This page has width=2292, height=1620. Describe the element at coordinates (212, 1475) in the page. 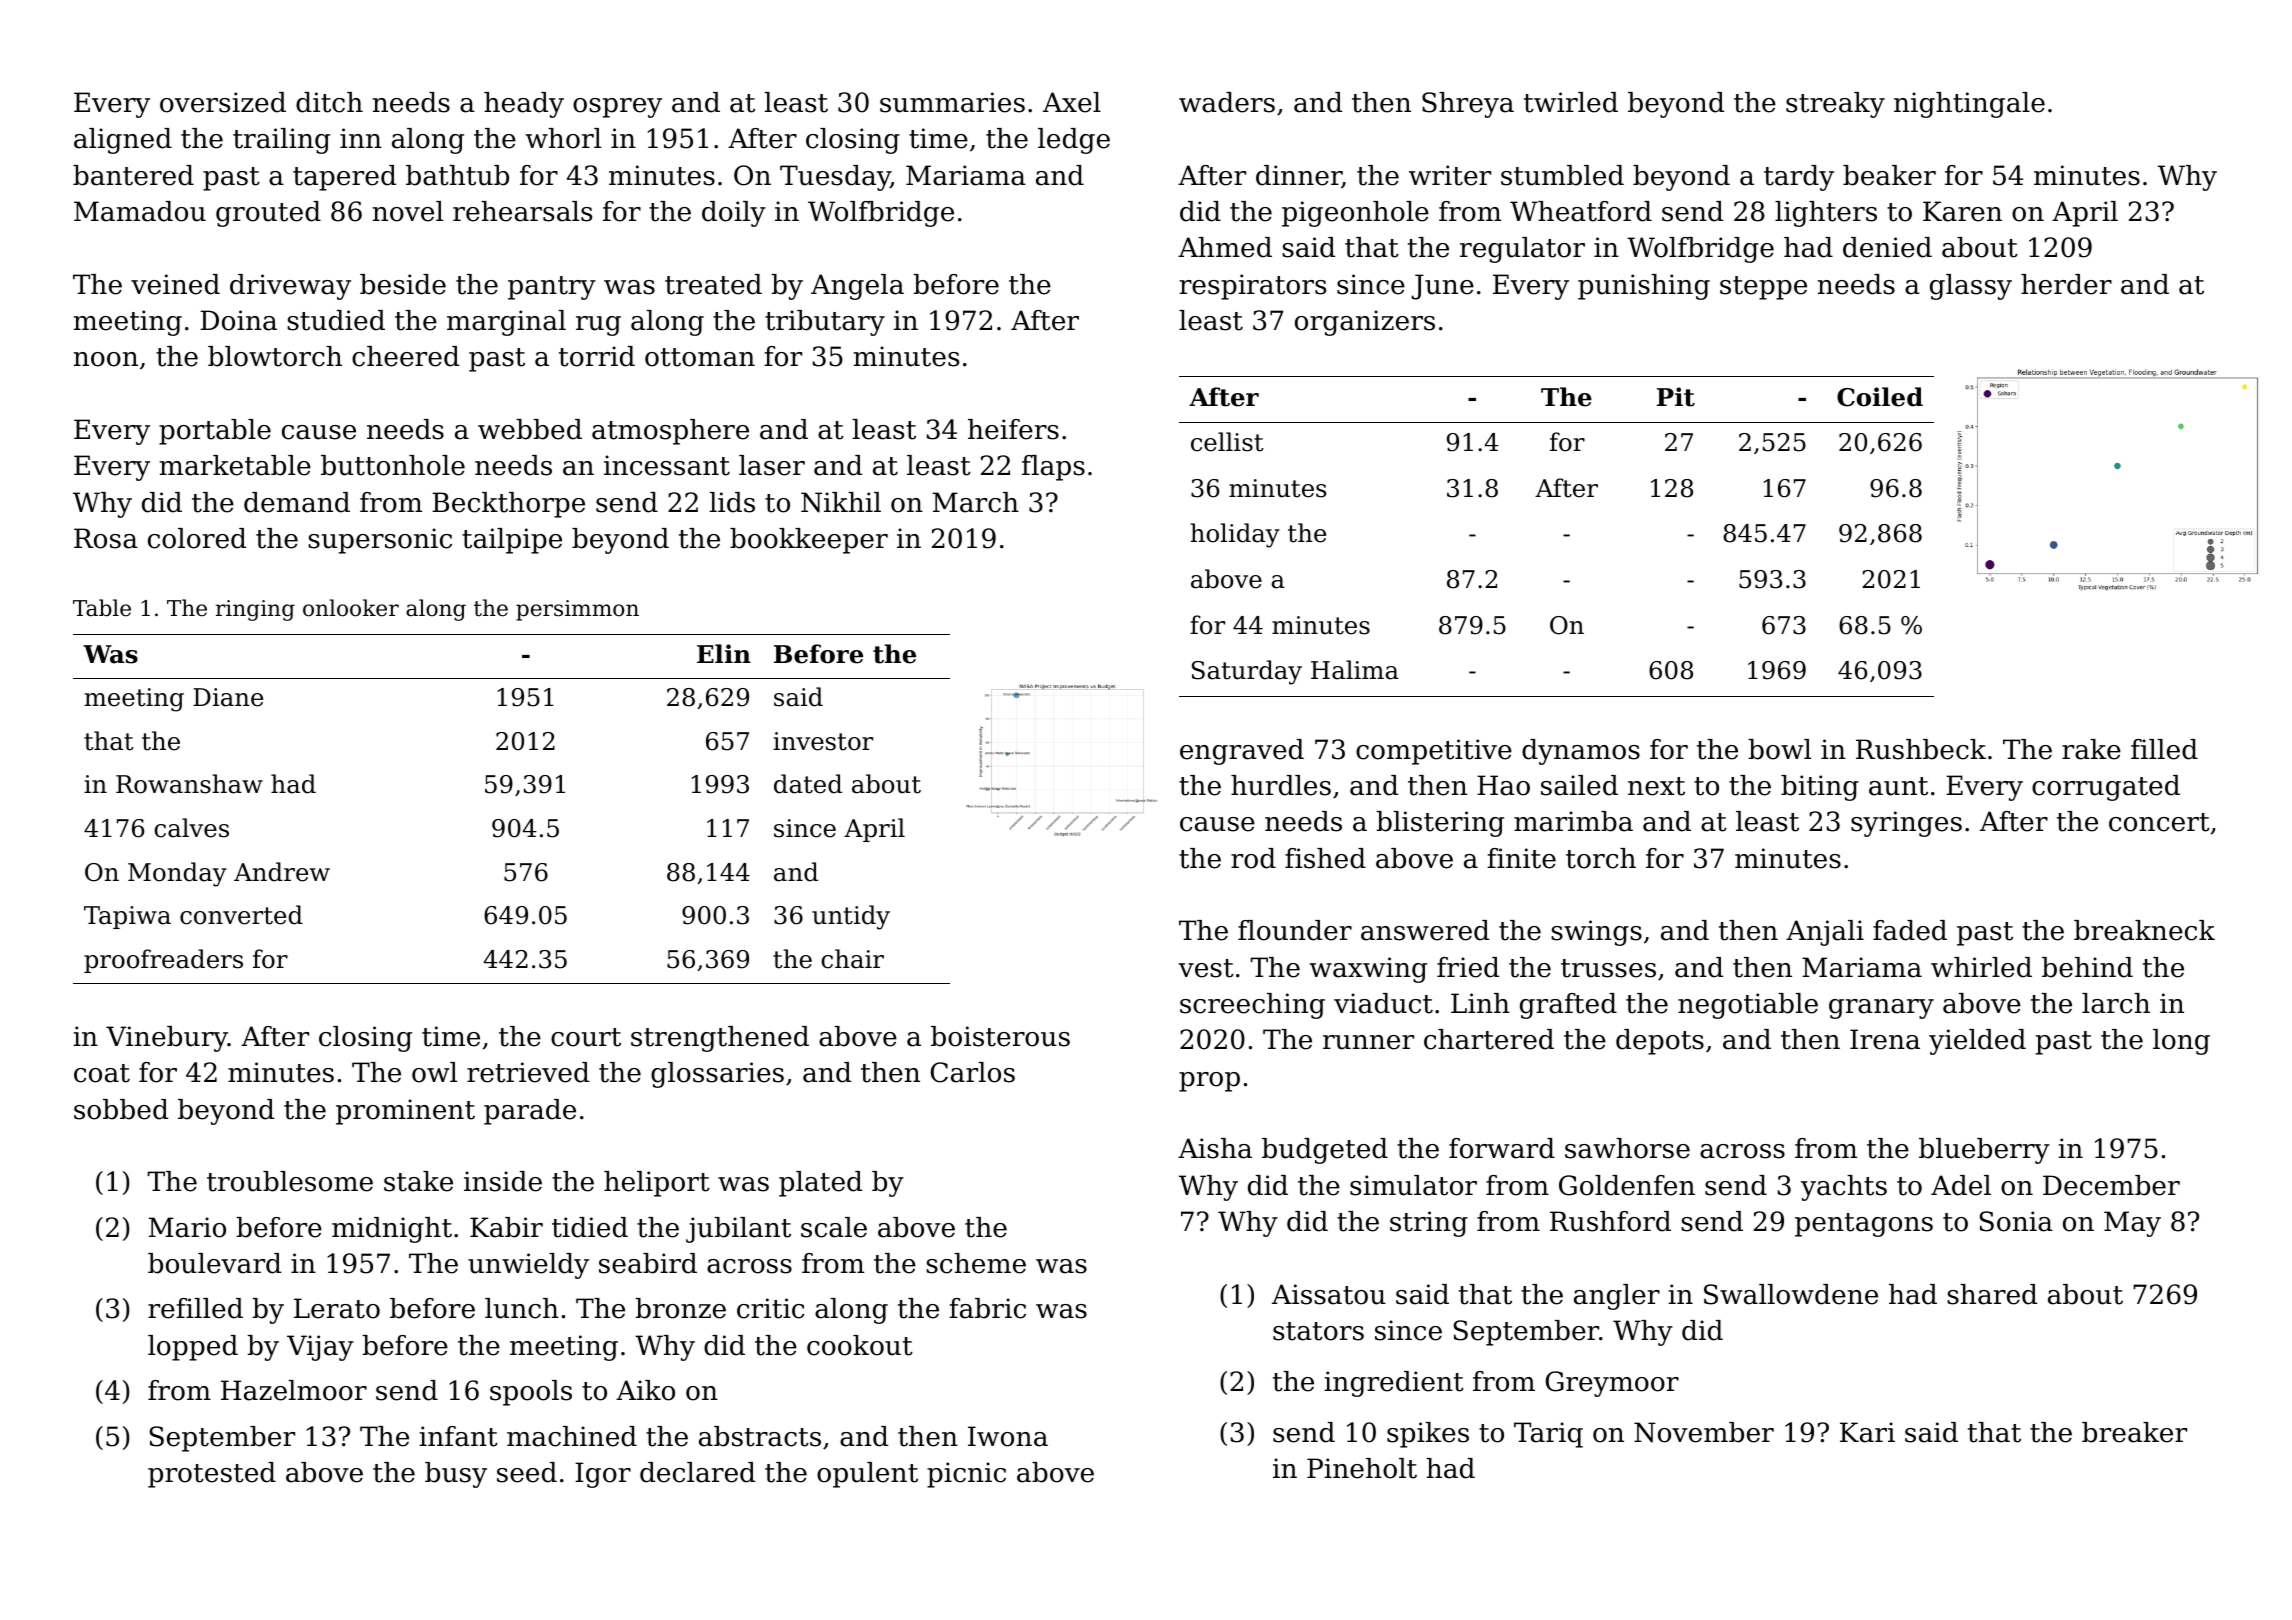

I see `protested` at that location.
